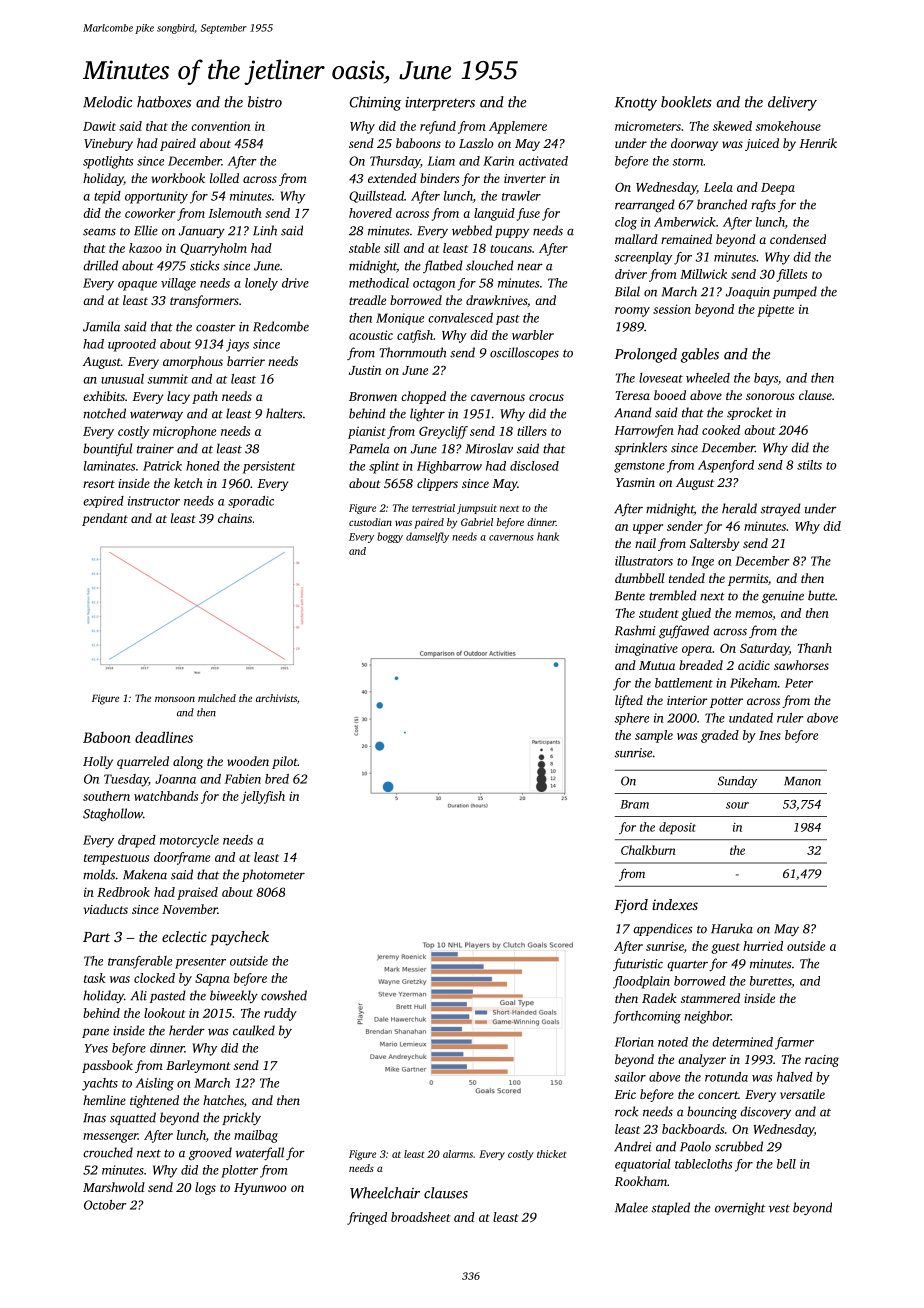  Describe the element at coordinates (276, 698) in the screenshot. I see `archivists` at that location.
